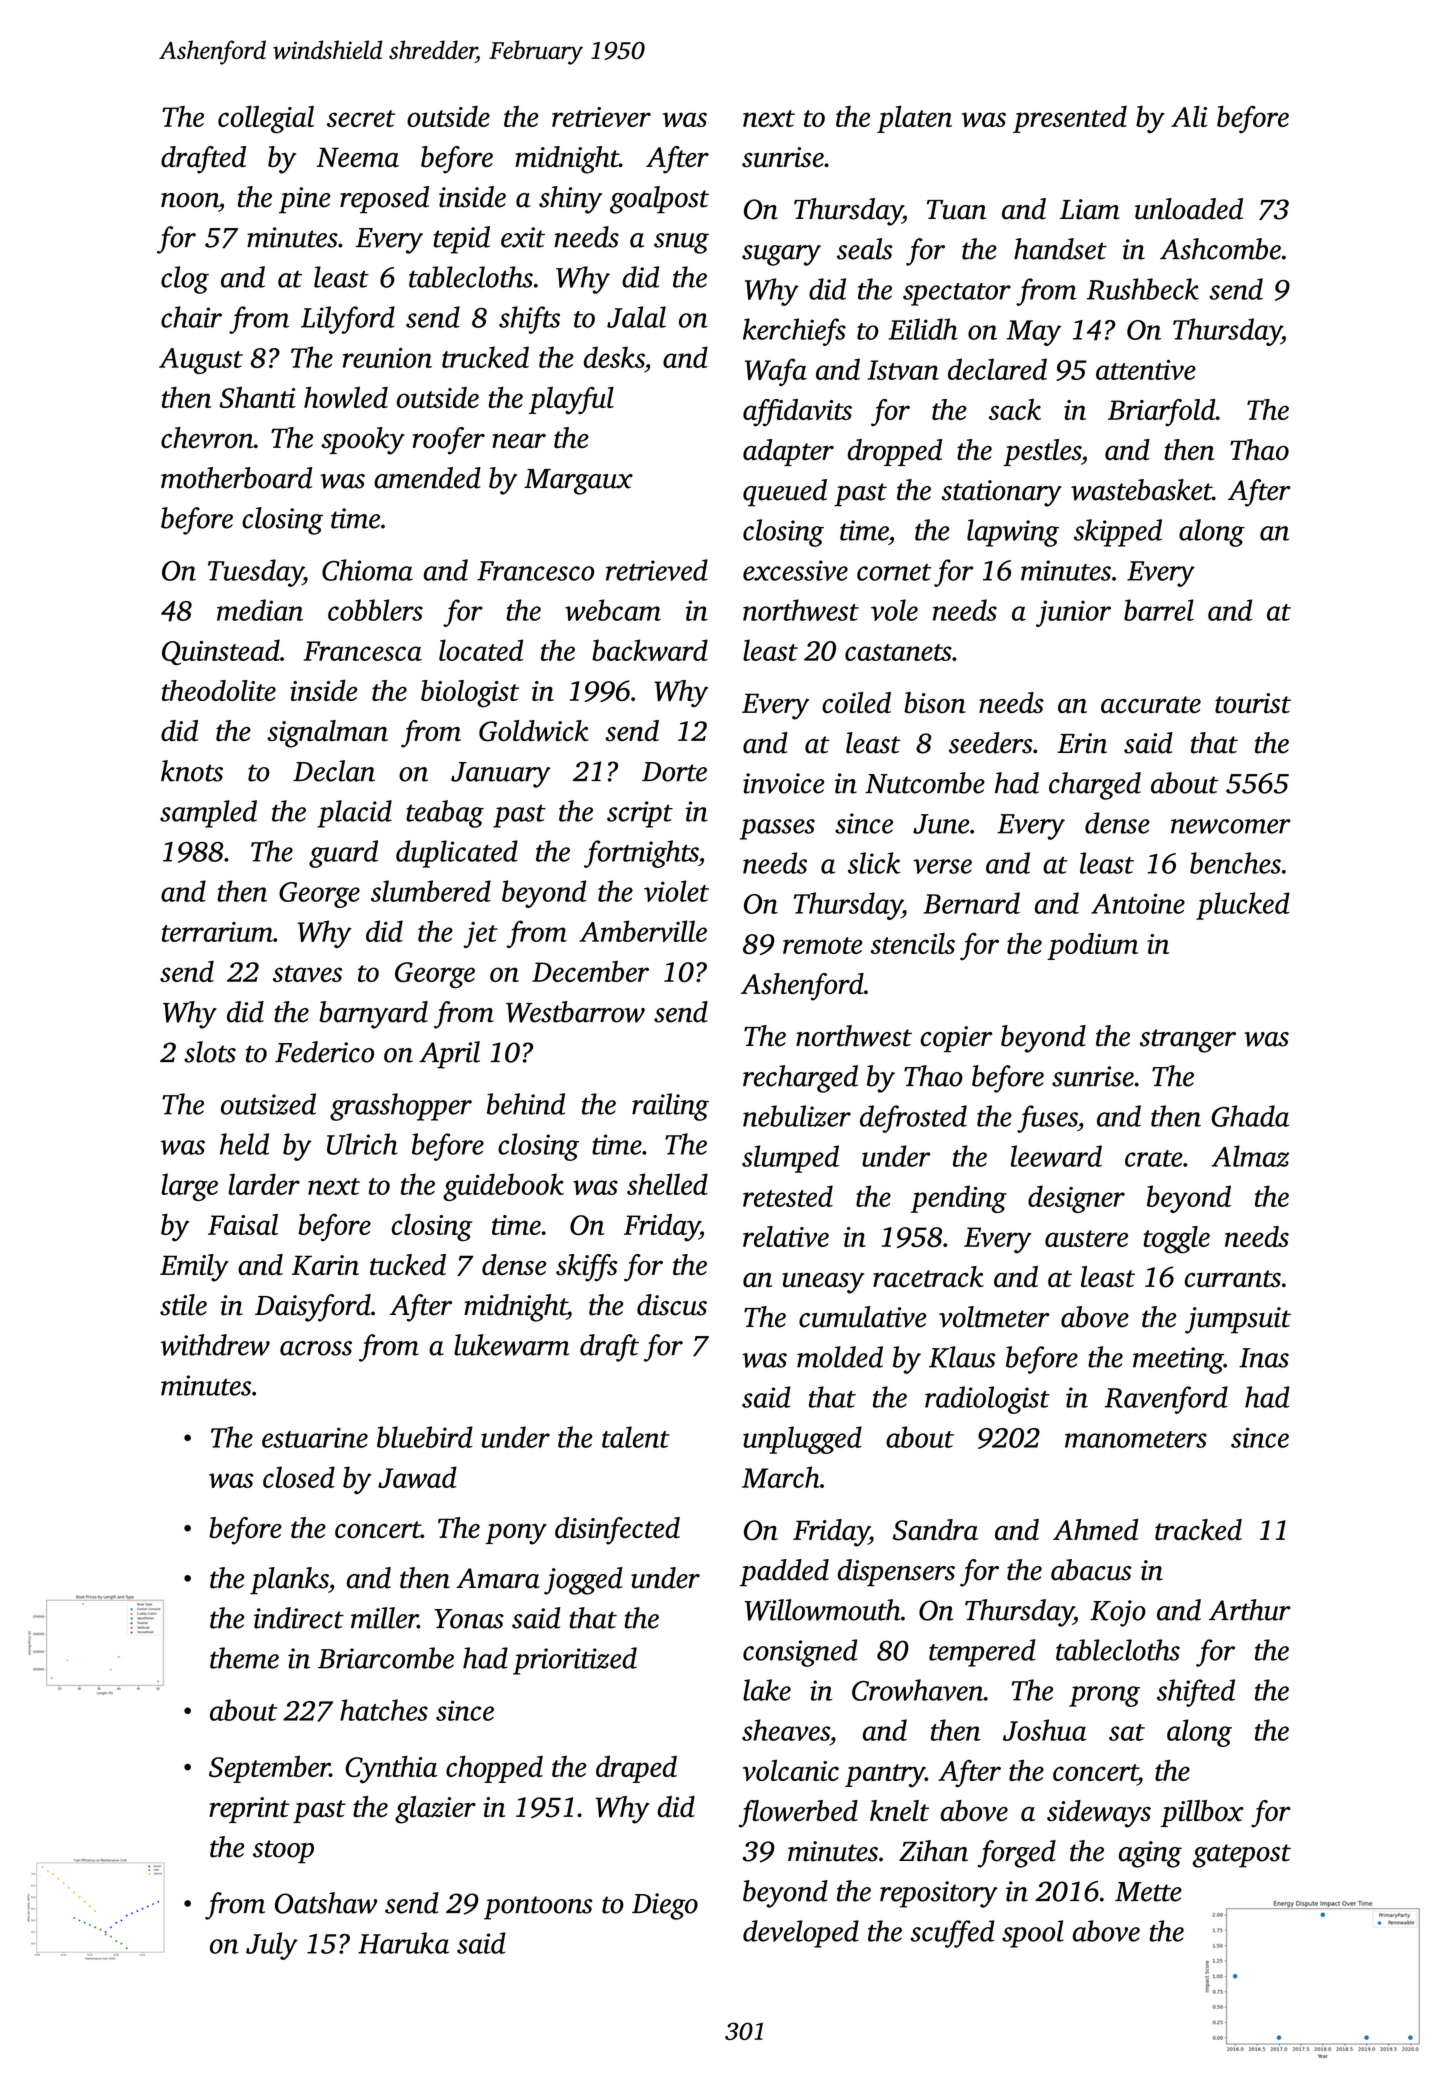 This screenshot has height=2100, width=1450. What do you see at coordinates (1196, 1693) in the screenshot?
I see `shifted` at bounding box center [1196, 1693].
